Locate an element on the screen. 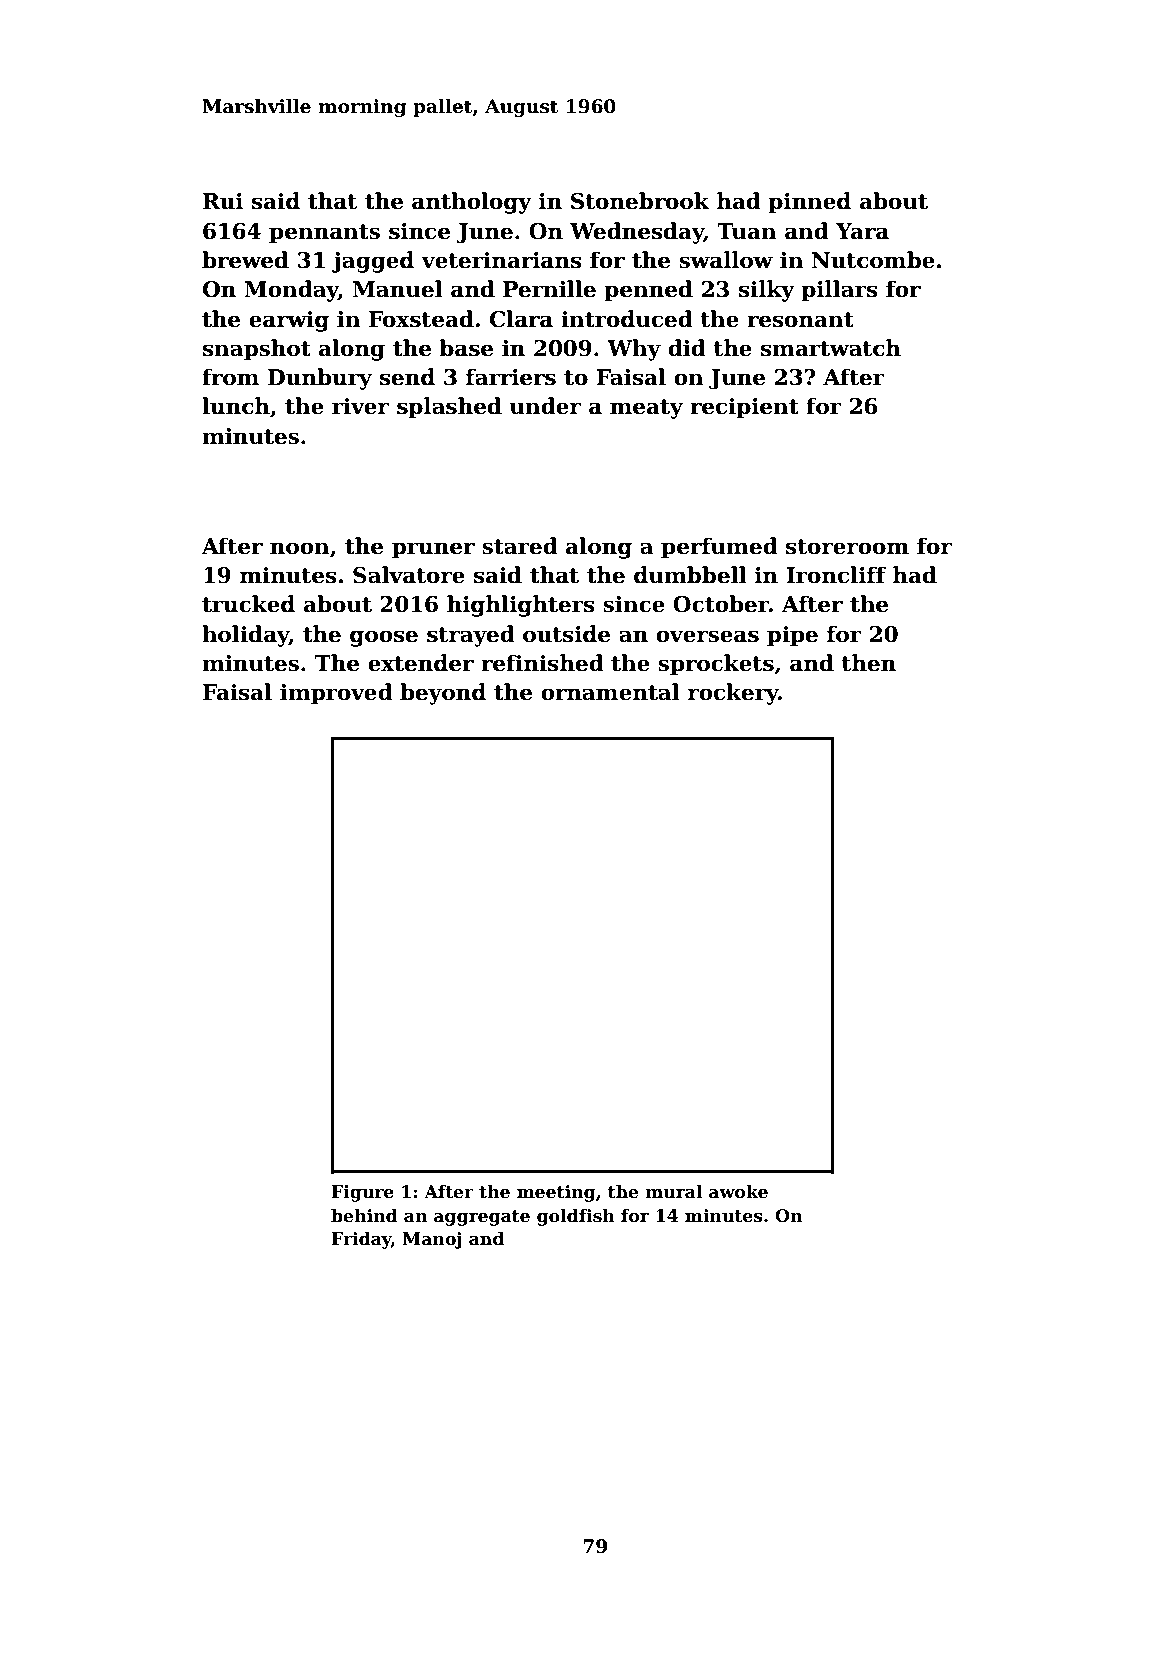 Image resolution: width=1165 pixels, height=1654 pixels. behind is located at coordinates (364, 1216).
